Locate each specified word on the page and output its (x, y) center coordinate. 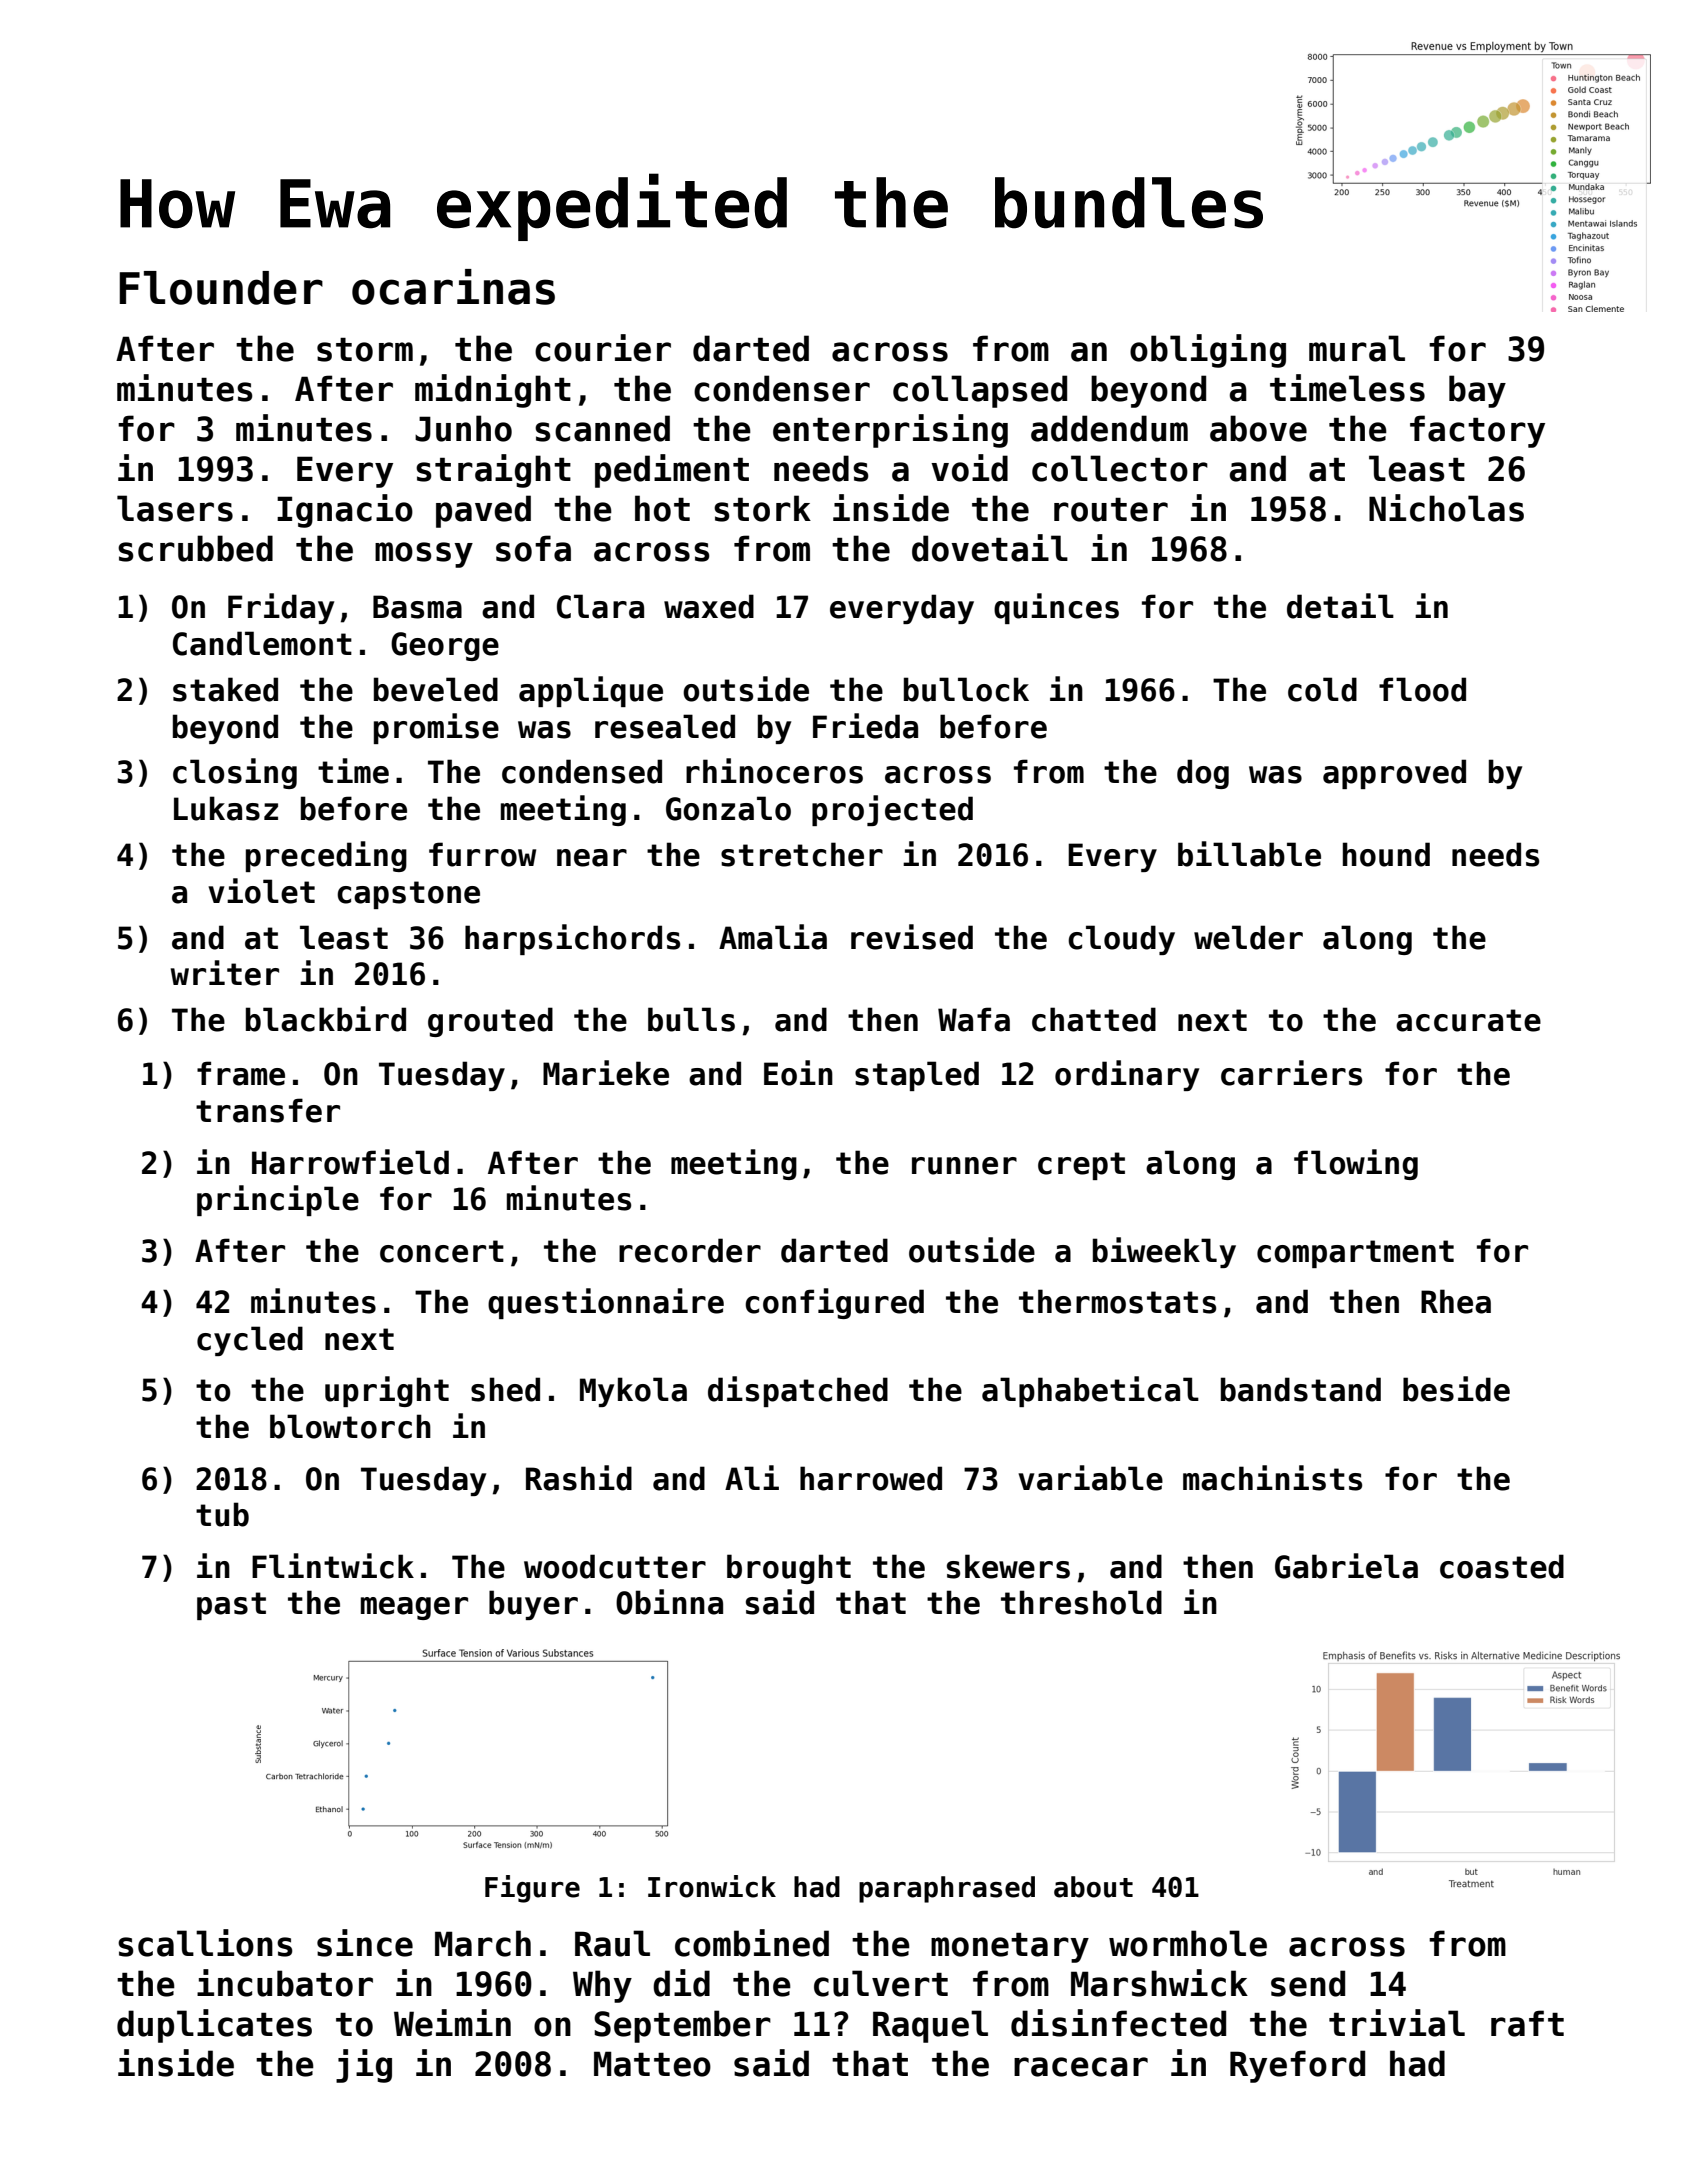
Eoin (798, 1073)
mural (1357, 348)
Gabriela (1346, 1566)
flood (1422, 689)
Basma (417, 607)
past (231, 1606)
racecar (1081, 2067)
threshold (1081, 1602)
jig (364, 2066)
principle (278, 1200)
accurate (1468, 1020)
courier (603, 348)
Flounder (221, 288)
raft (1527, 2023)
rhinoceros (774, 771)
